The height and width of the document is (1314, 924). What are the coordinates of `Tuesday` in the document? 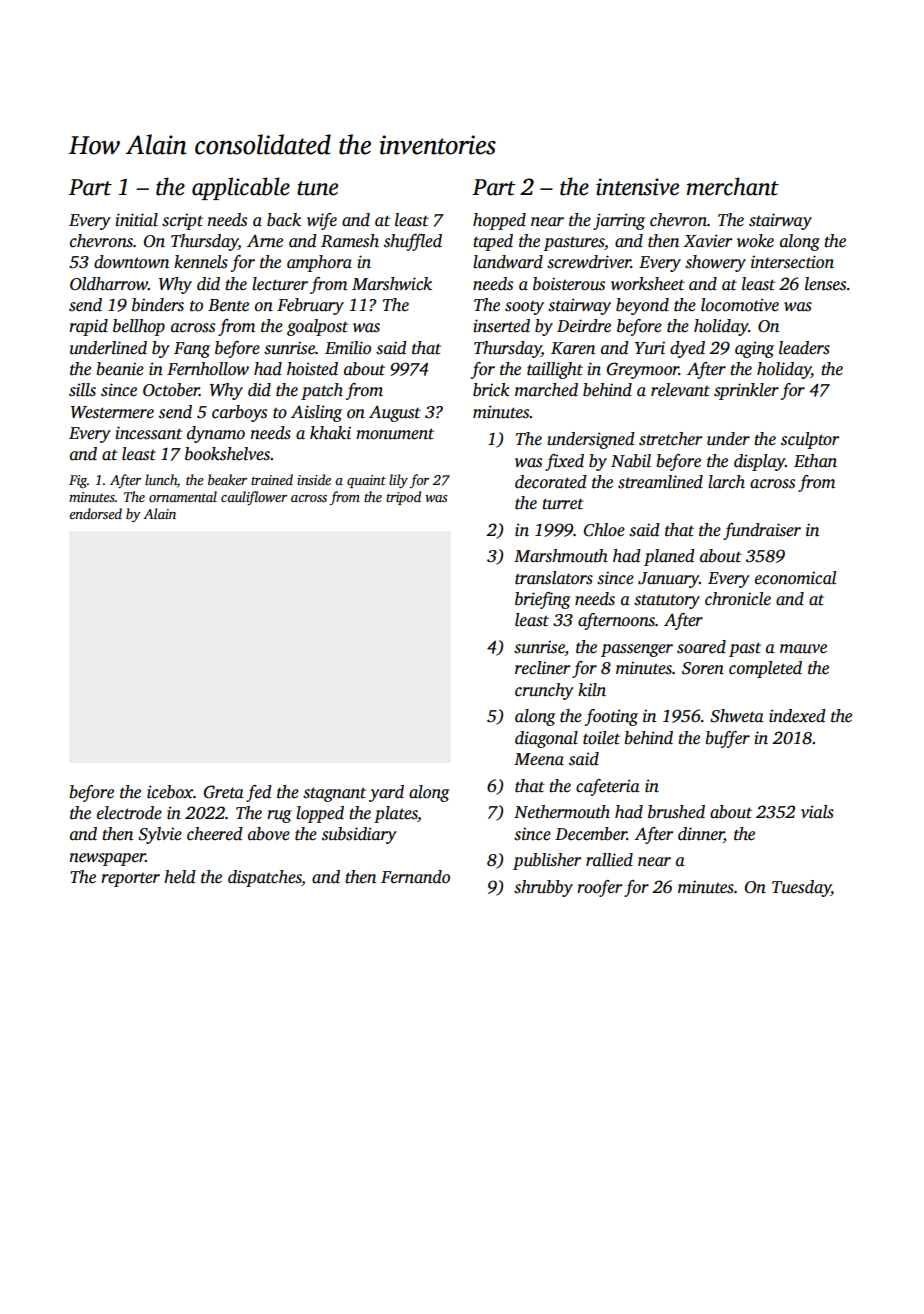 It's located at (801, 888).
